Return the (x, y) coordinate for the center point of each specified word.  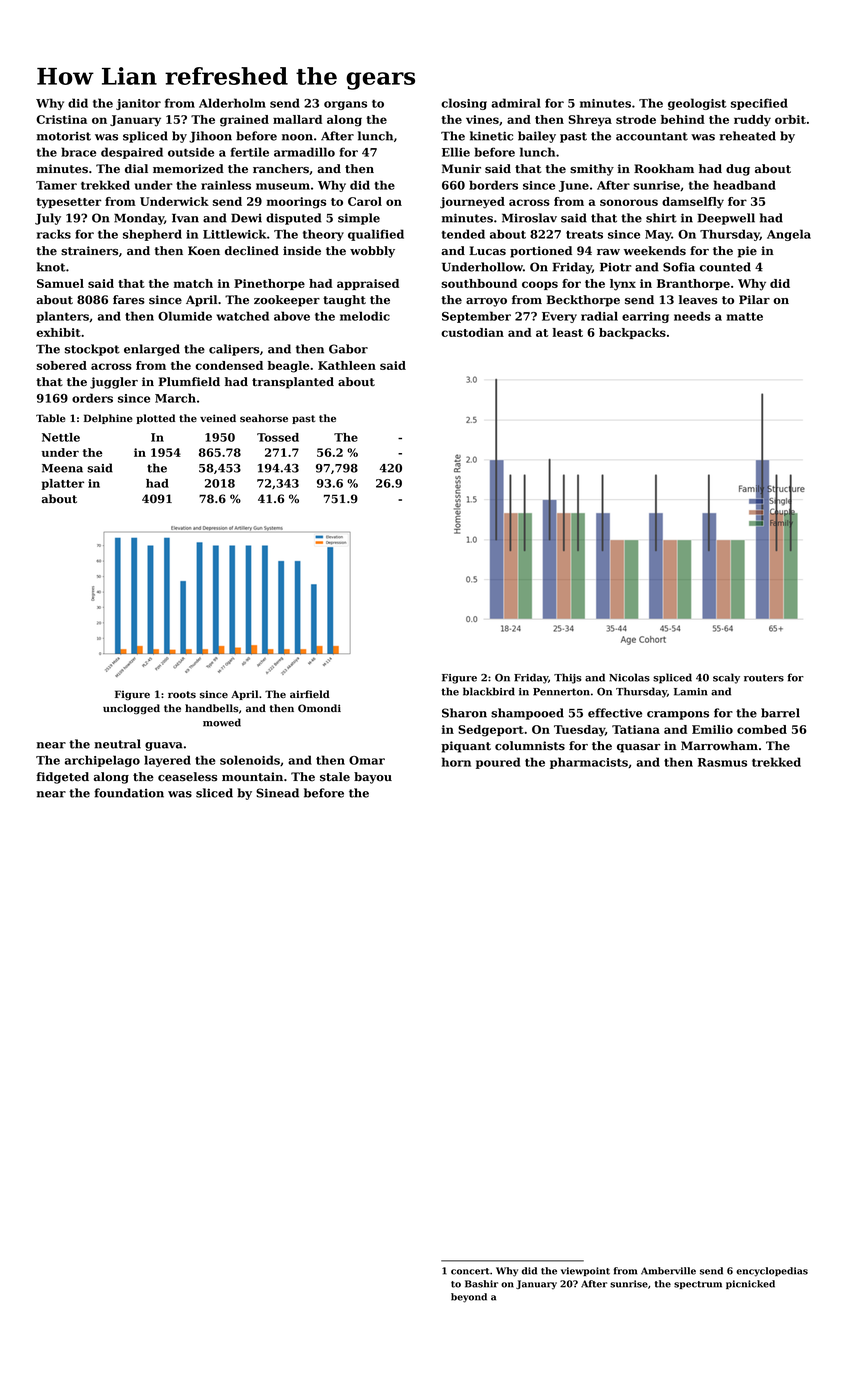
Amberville (668, 1271)
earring (645, 317)
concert (470, 1271)
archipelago (102, 761)
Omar (367, 760)
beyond (469, 1298)
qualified (376, 235)
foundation (129, 793)
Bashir (481, 1284)
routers (764, 678)
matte (745, 317)
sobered (61, 365)
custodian (472, 332)
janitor (138, 104)
